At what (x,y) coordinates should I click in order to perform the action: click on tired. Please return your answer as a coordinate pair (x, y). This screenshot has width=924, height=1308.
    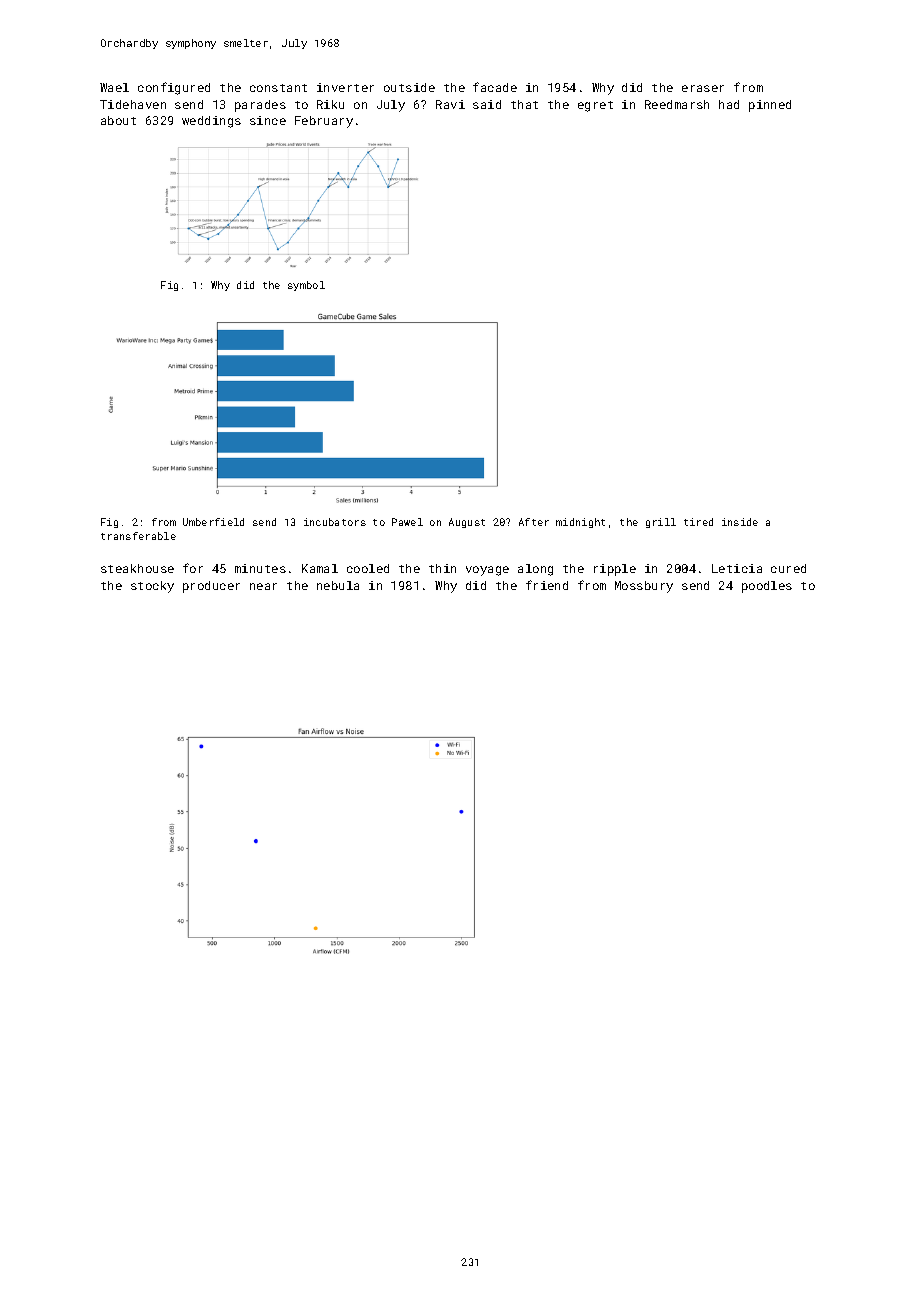
    Looking at the image, I should click on (698, 522).
